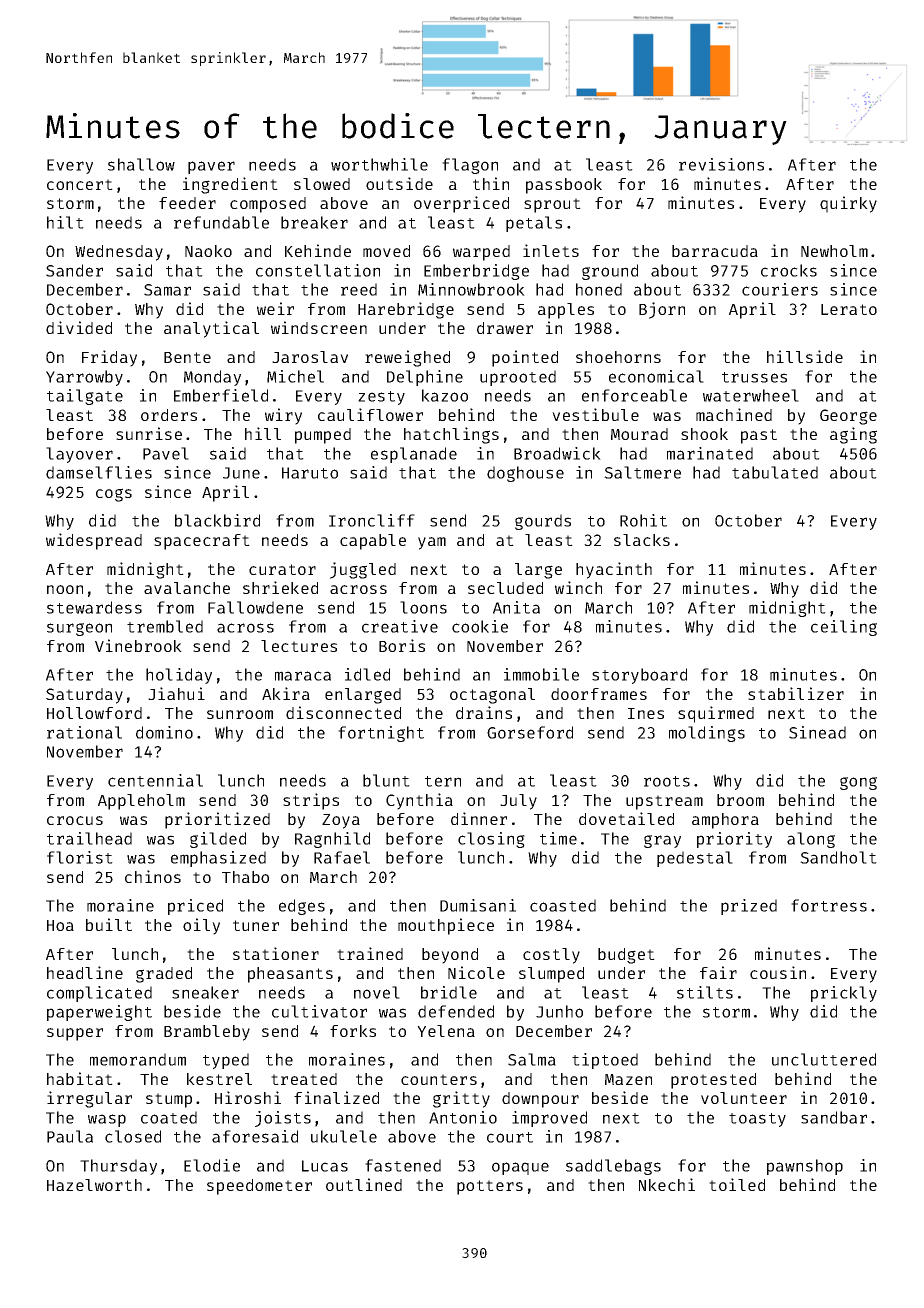  I want to click on Saltmere, so click(642, 472).
